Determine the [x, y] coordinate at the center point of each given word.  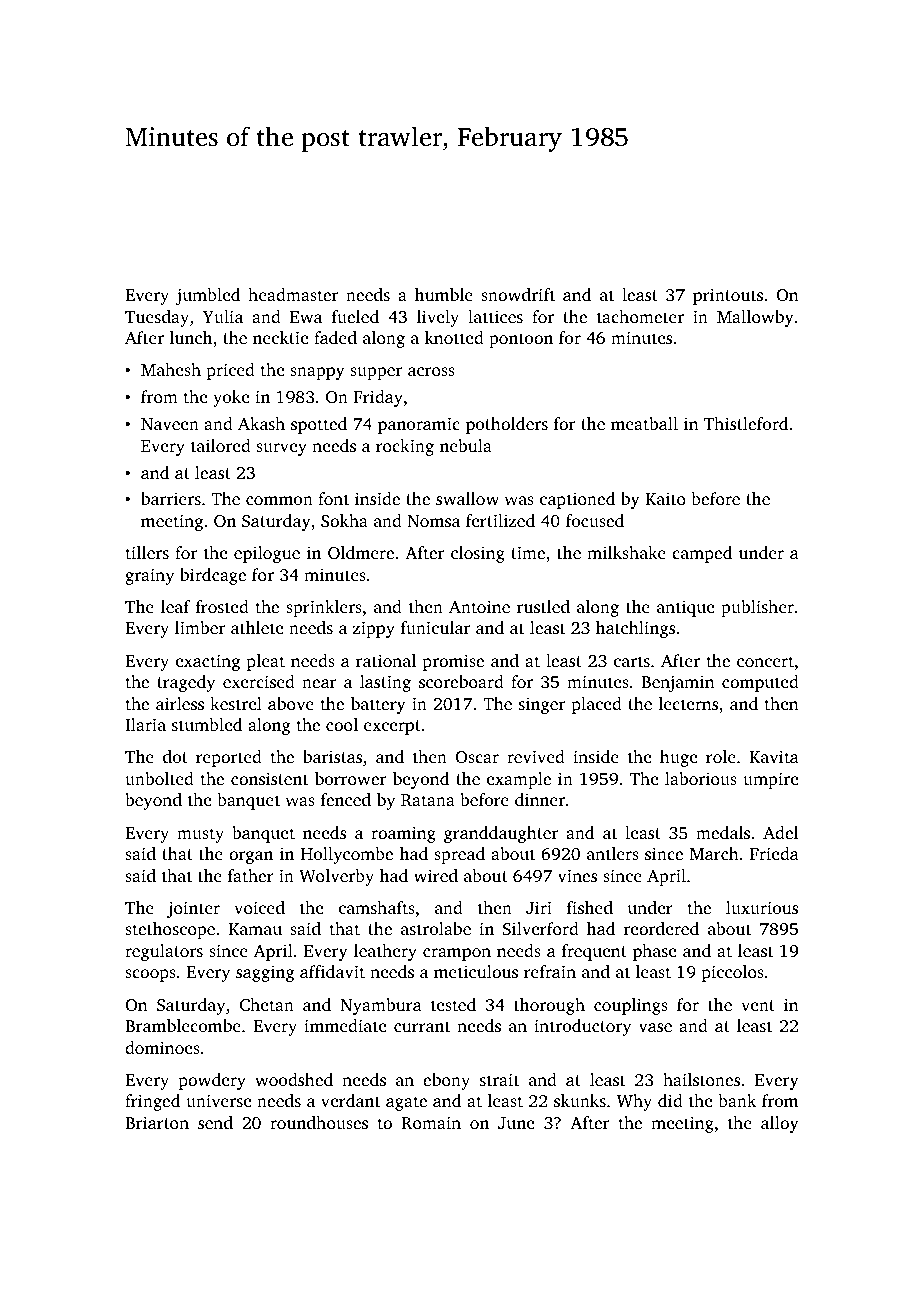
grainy [149, 576]
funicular [435, 627]
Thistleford [746, 423]
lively [438, 318]
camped [702, 554]
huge [678, 758]
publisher [757, 608]
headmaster [293, 294]
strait [500, 1079]
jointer [193, 909]
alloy [780, 1124]
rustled [543, 606]
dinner [540, 799]
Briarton [157, 1122]
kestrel [236, 703]
